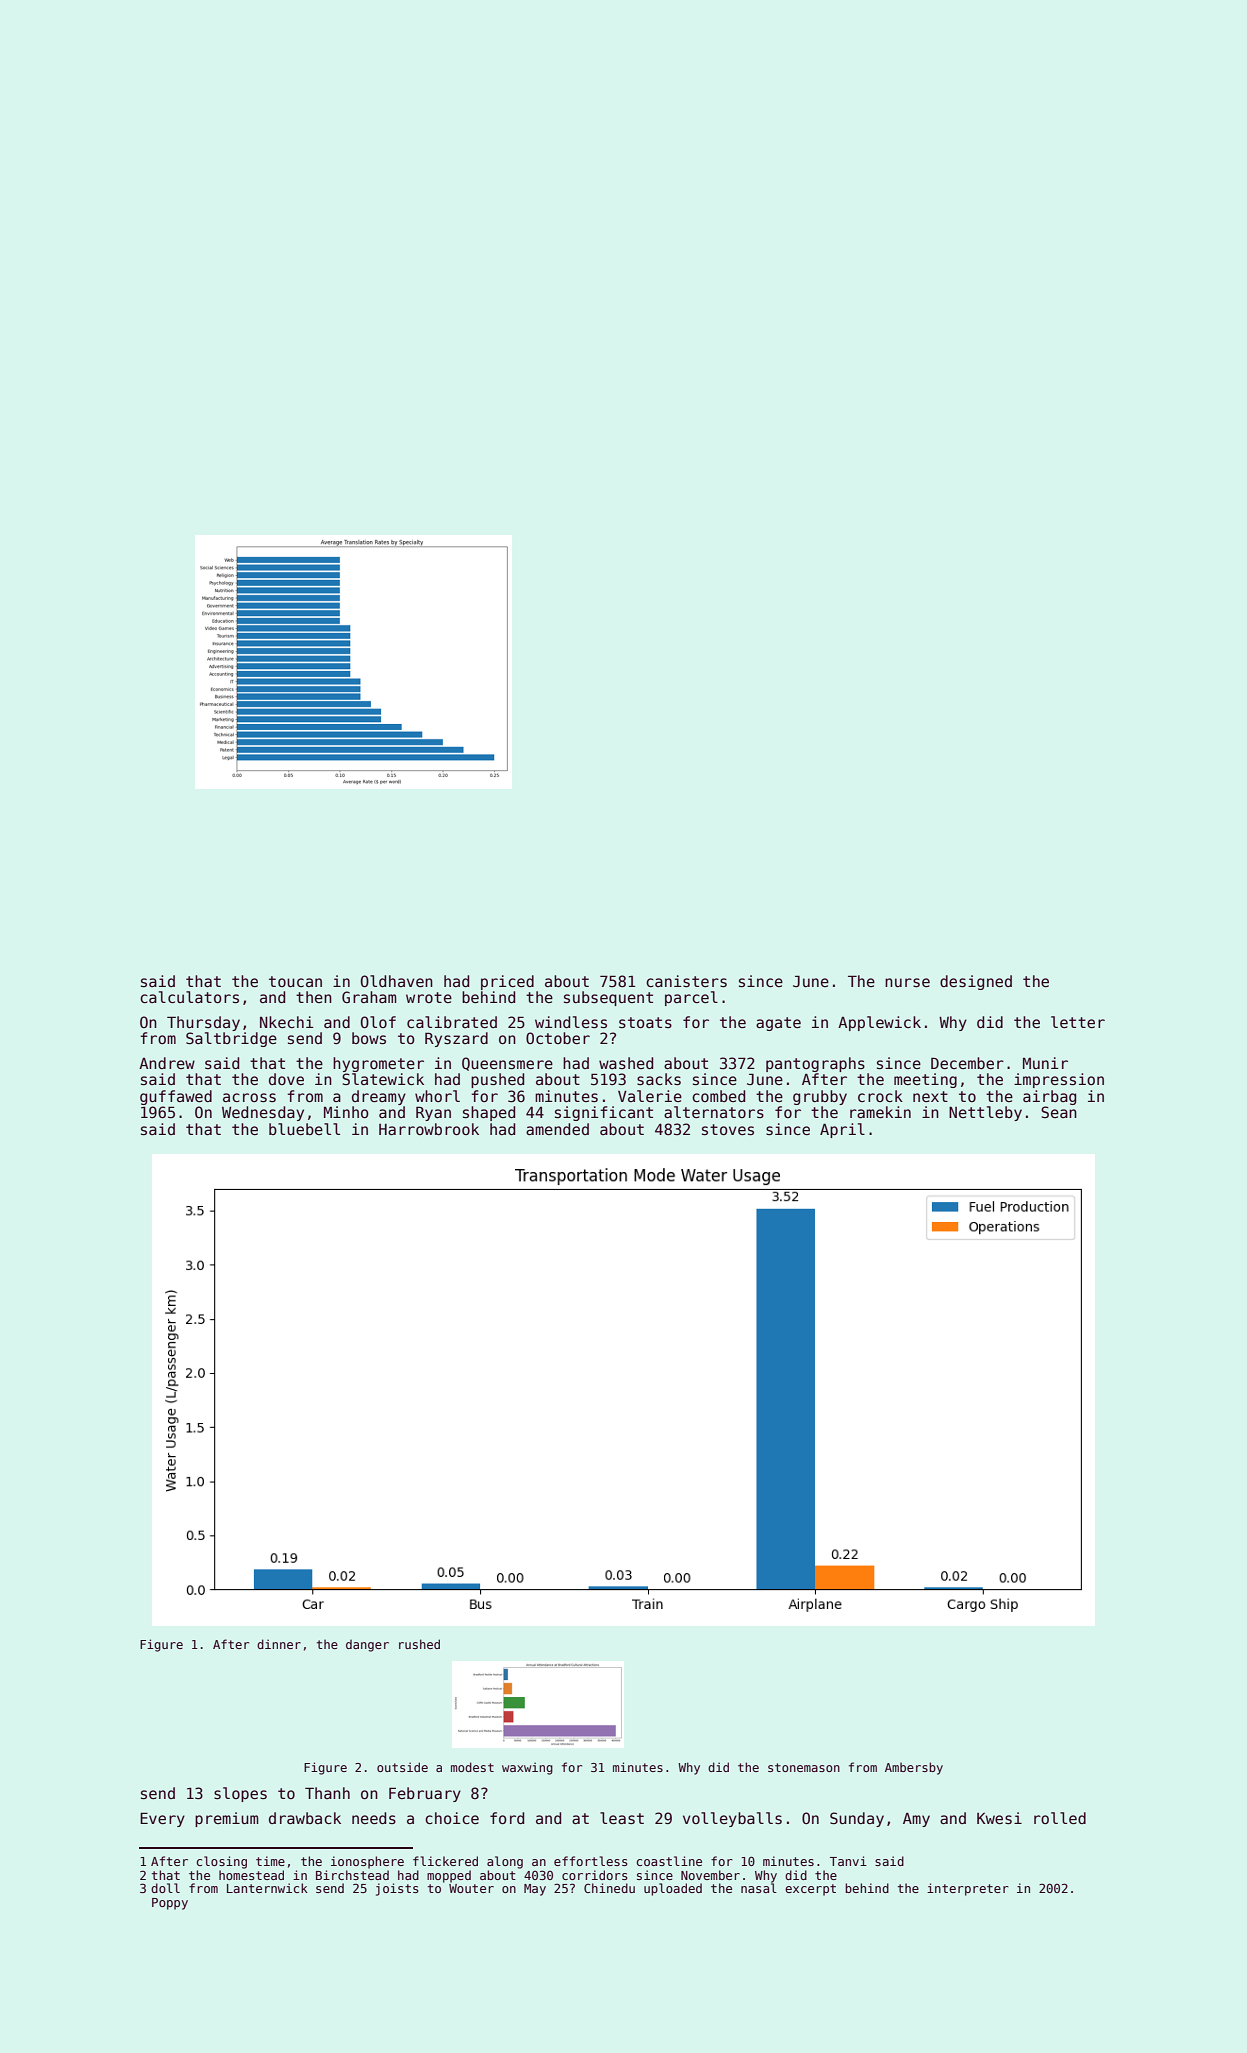 Image resolution: width=1247 pixels, height=2053 pixels. What do you see at coordinates (879, 1023) in the screenshot?
I see `Applewick` at bounding box center [879, 1023].
